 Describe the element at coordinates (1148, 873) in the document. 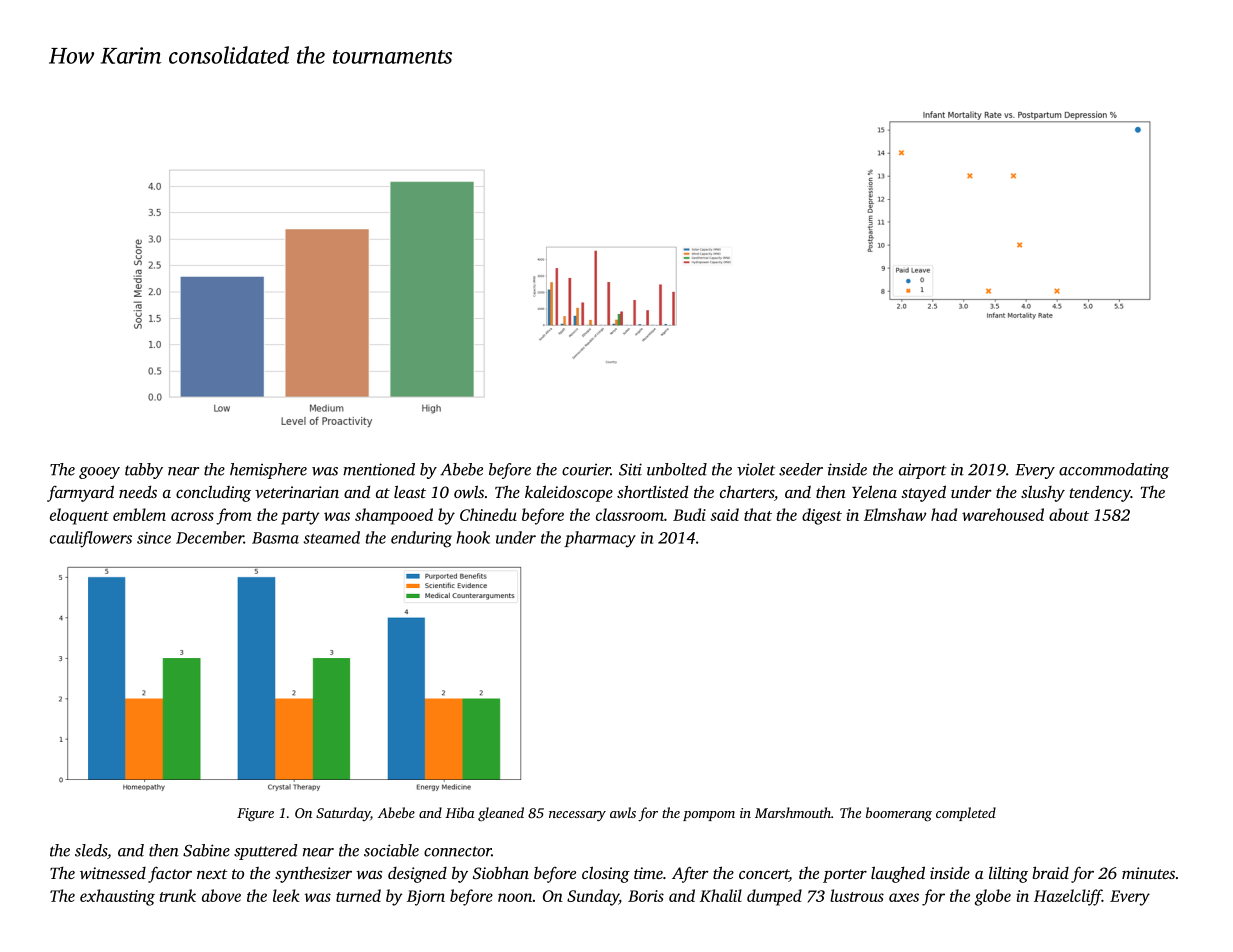

I see `minutes` at that location.
